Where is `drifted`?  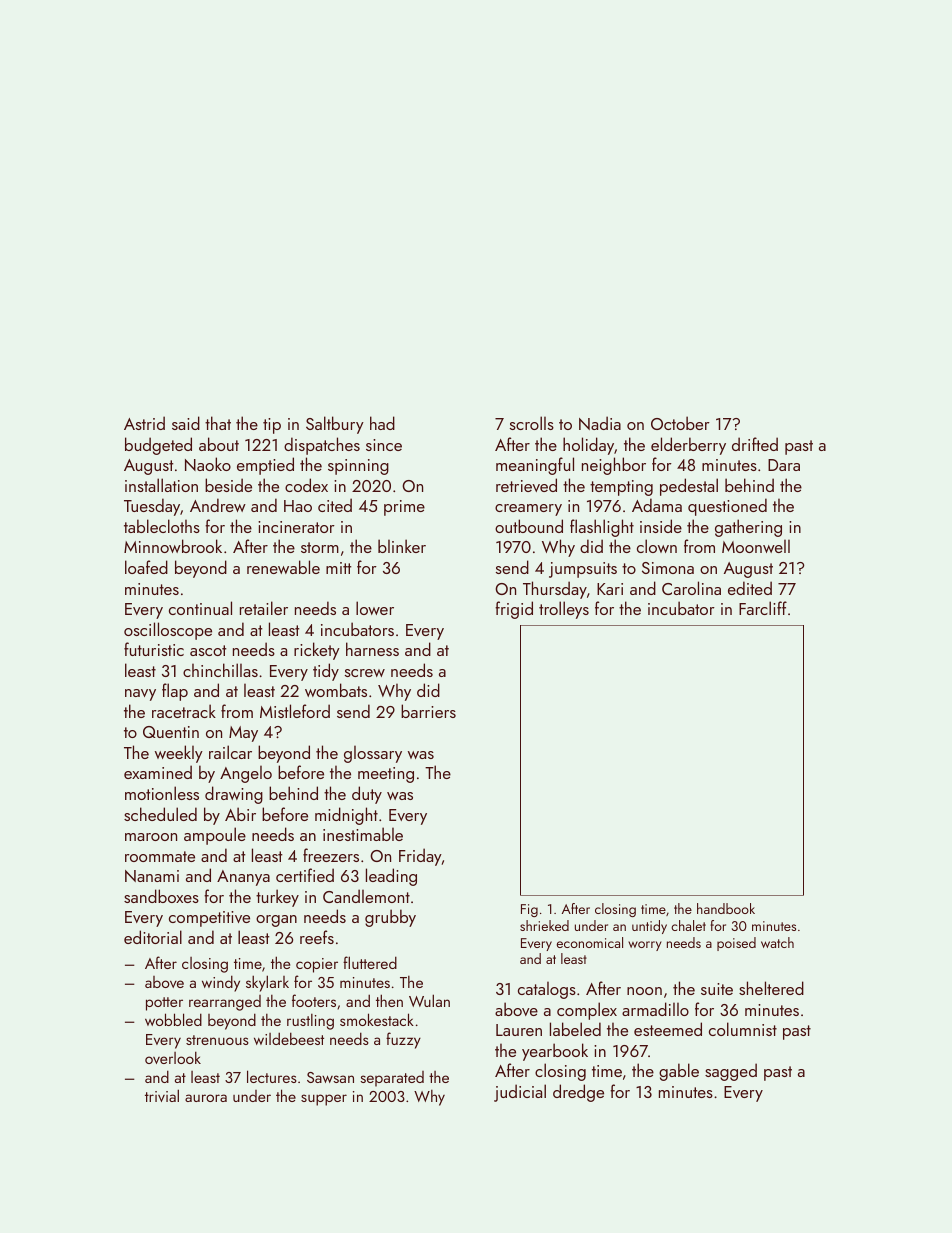 drifted is located at coordinates (755, 444).
